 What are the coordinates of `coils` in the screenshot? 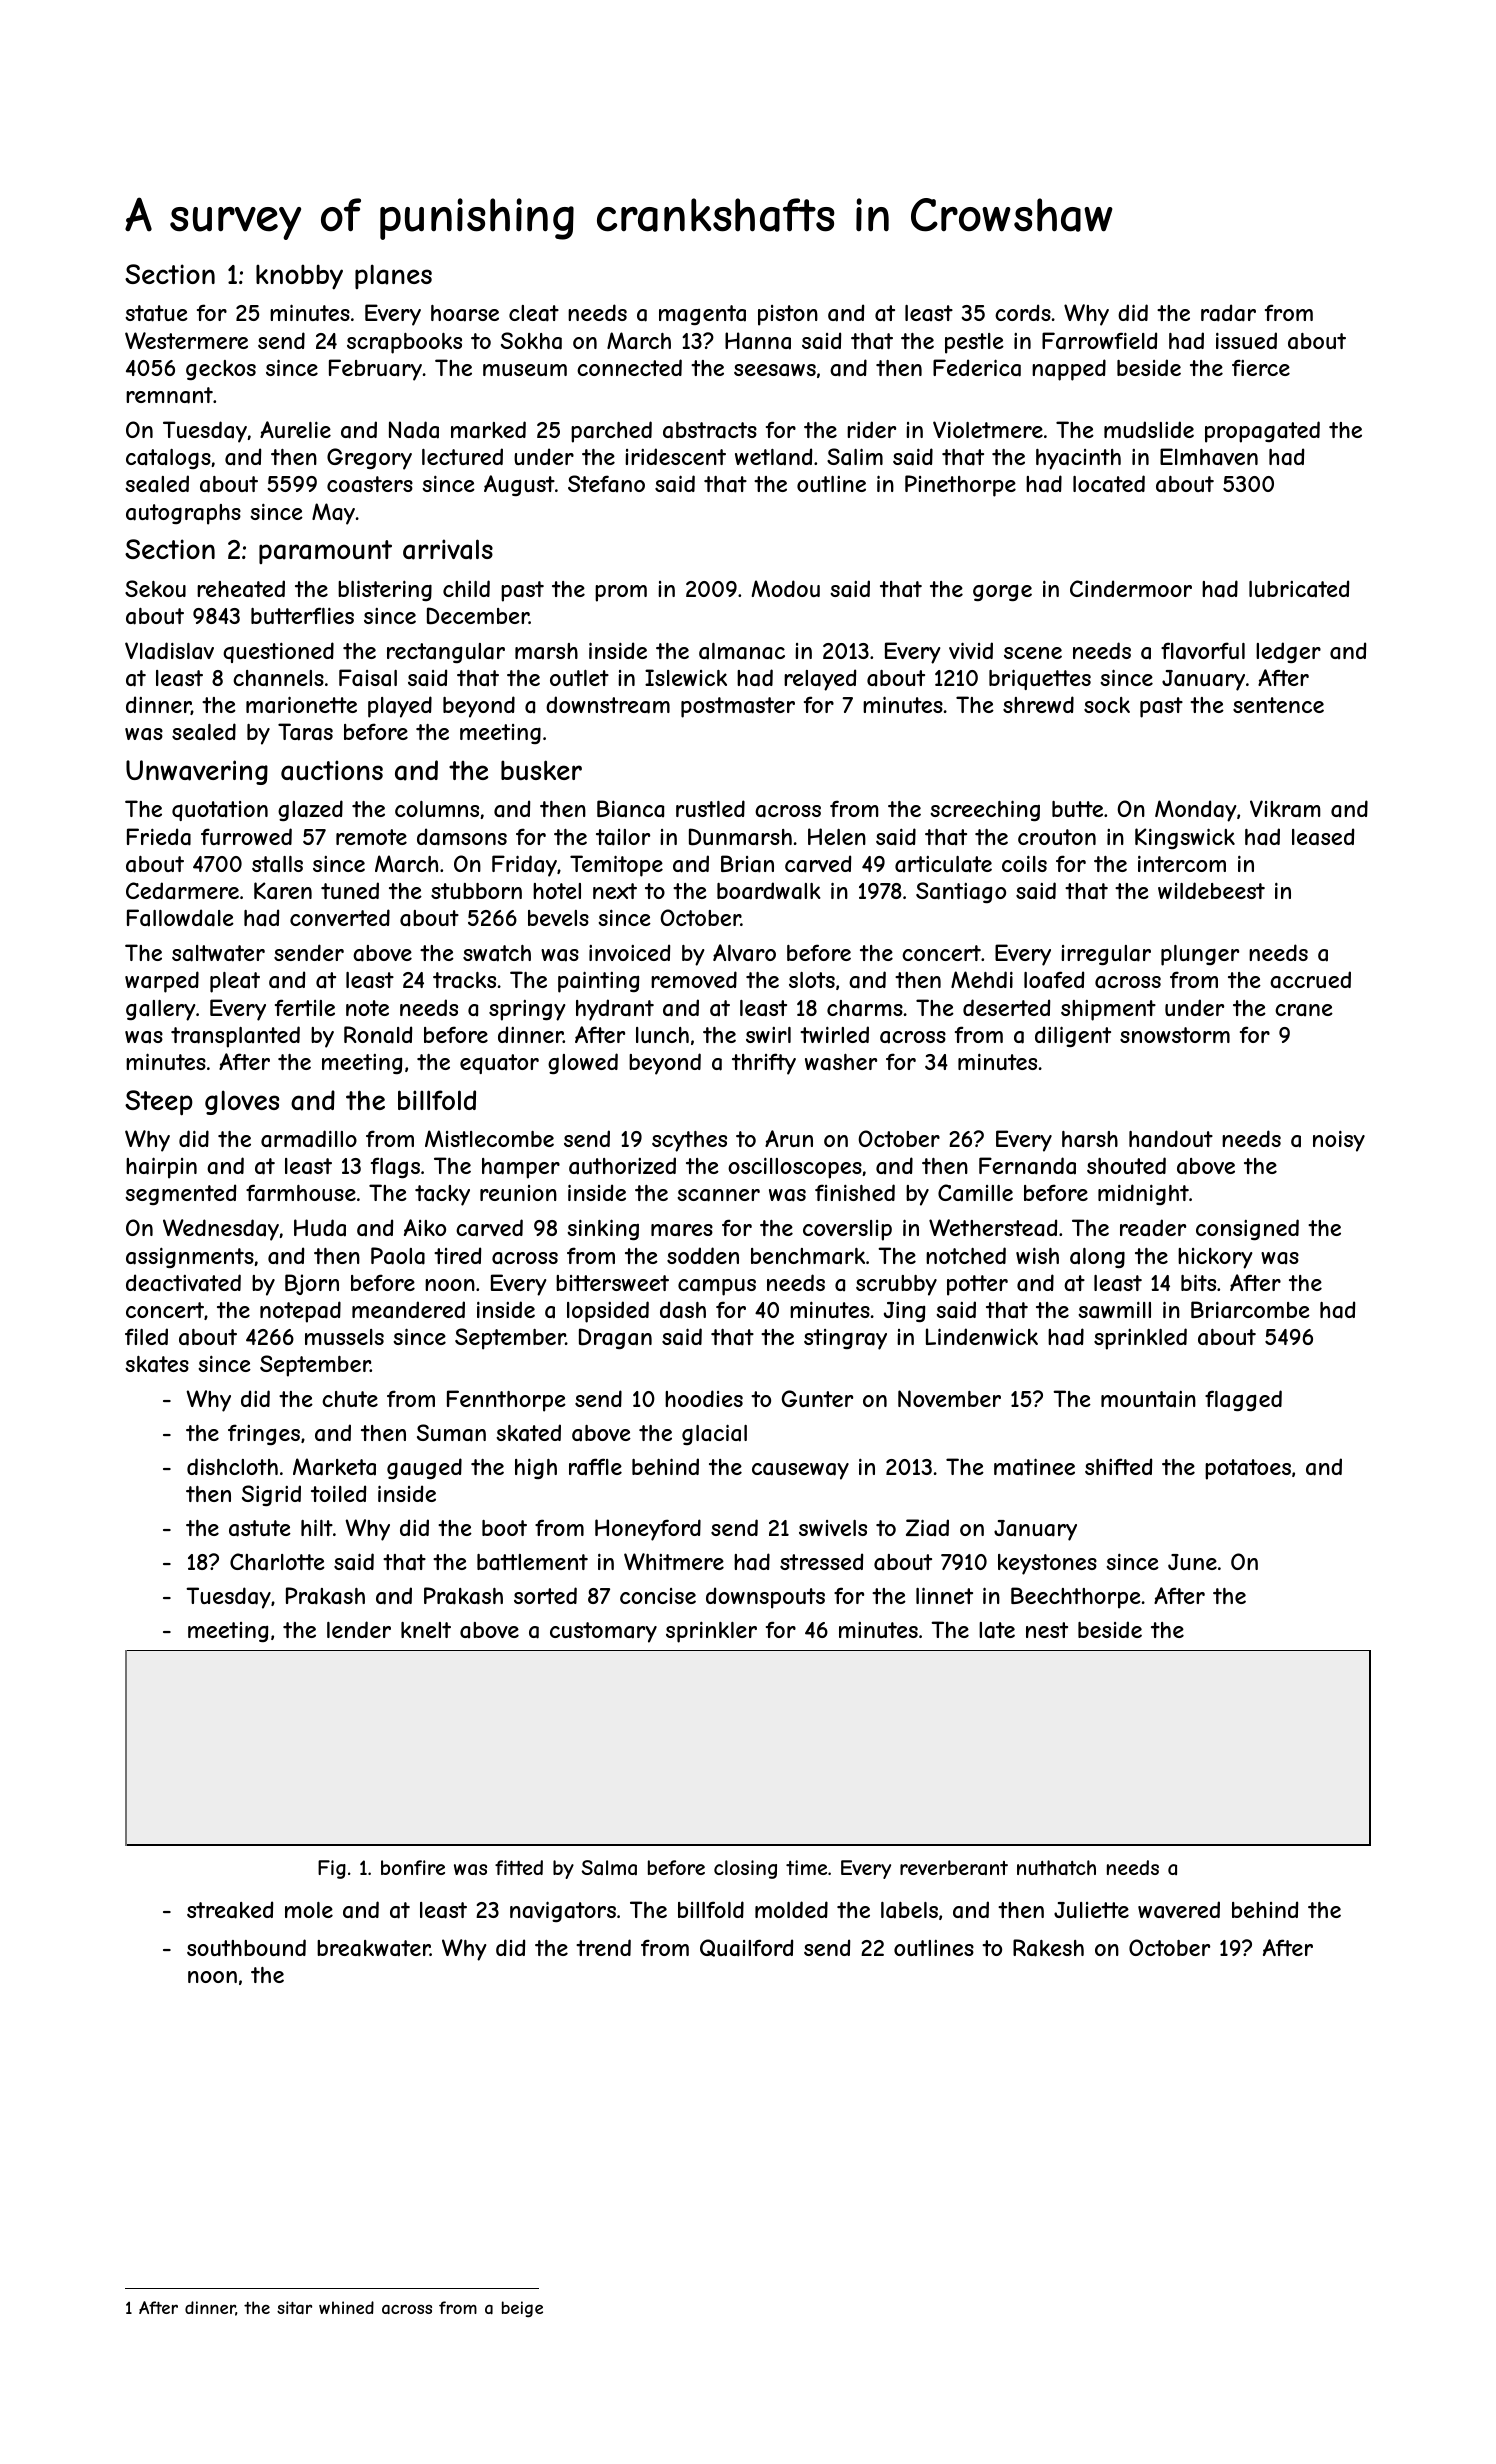 It's located at (1024, 863).
